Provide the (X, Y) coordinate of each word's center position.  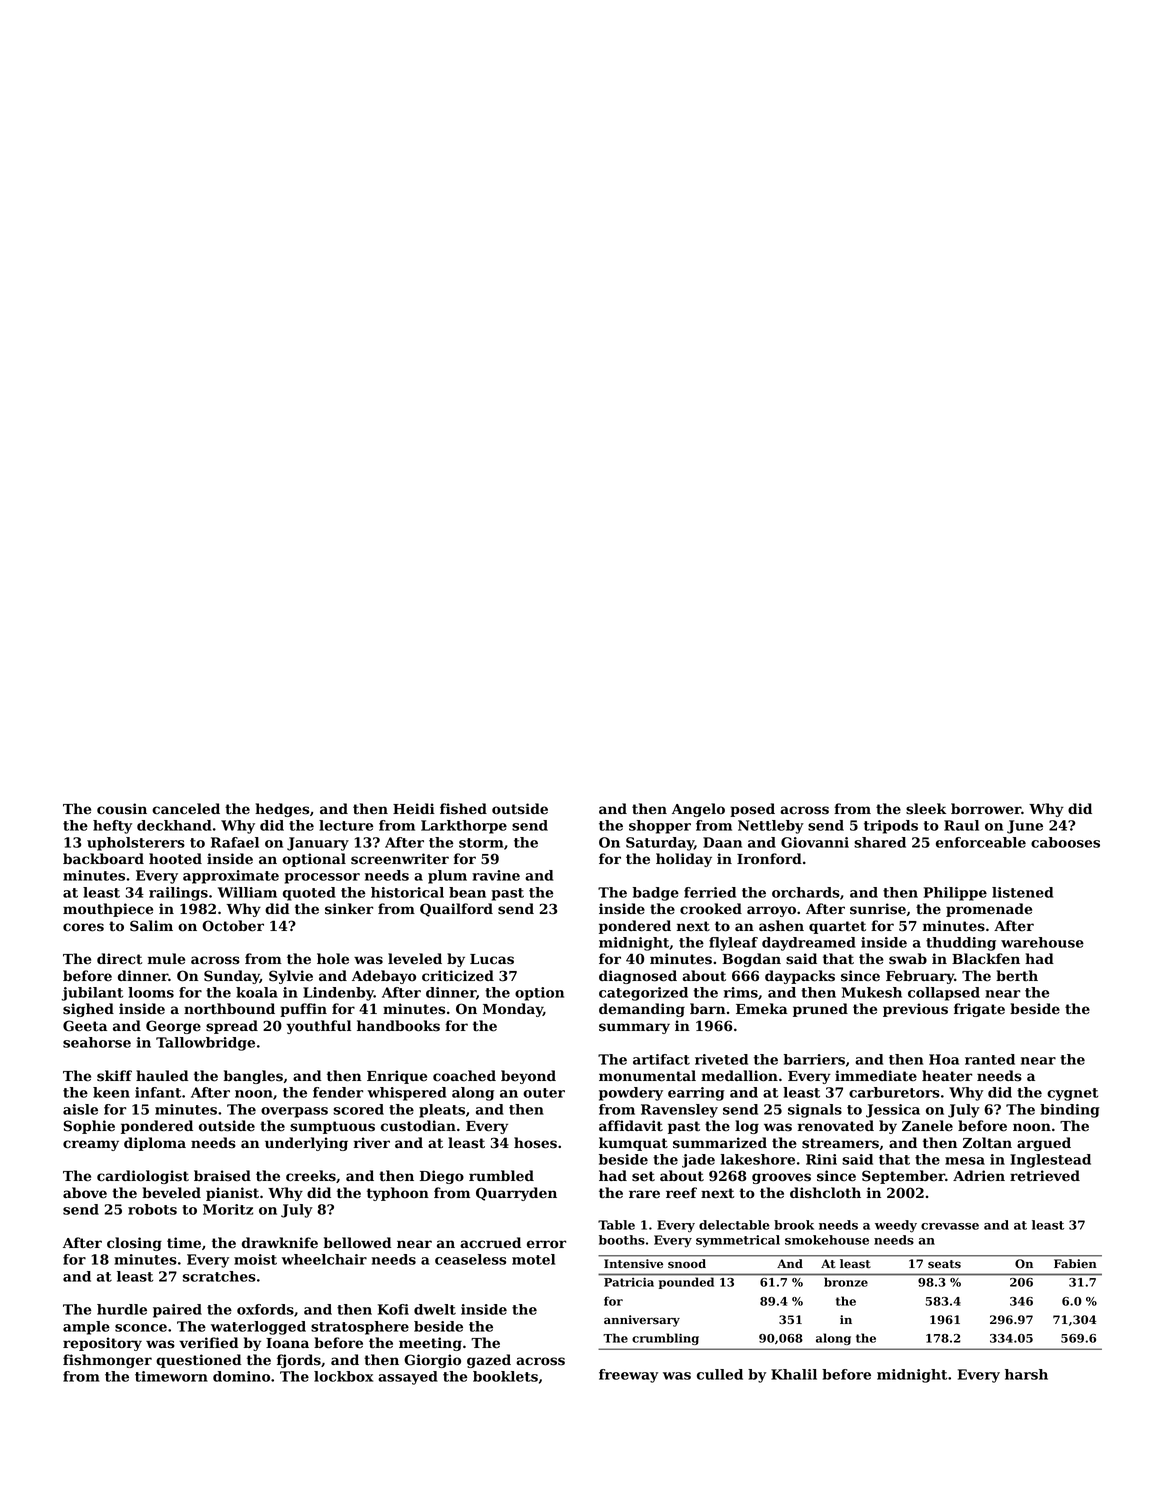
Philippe (955, 894)
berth (1017, 976)
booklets (505, 1376)
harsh (1026, 1374)
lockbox (343, 1376)
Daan (722, 842)
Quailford (456, 910)
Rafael (235, 842)
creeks (311, 1176)
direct (119, 959)
